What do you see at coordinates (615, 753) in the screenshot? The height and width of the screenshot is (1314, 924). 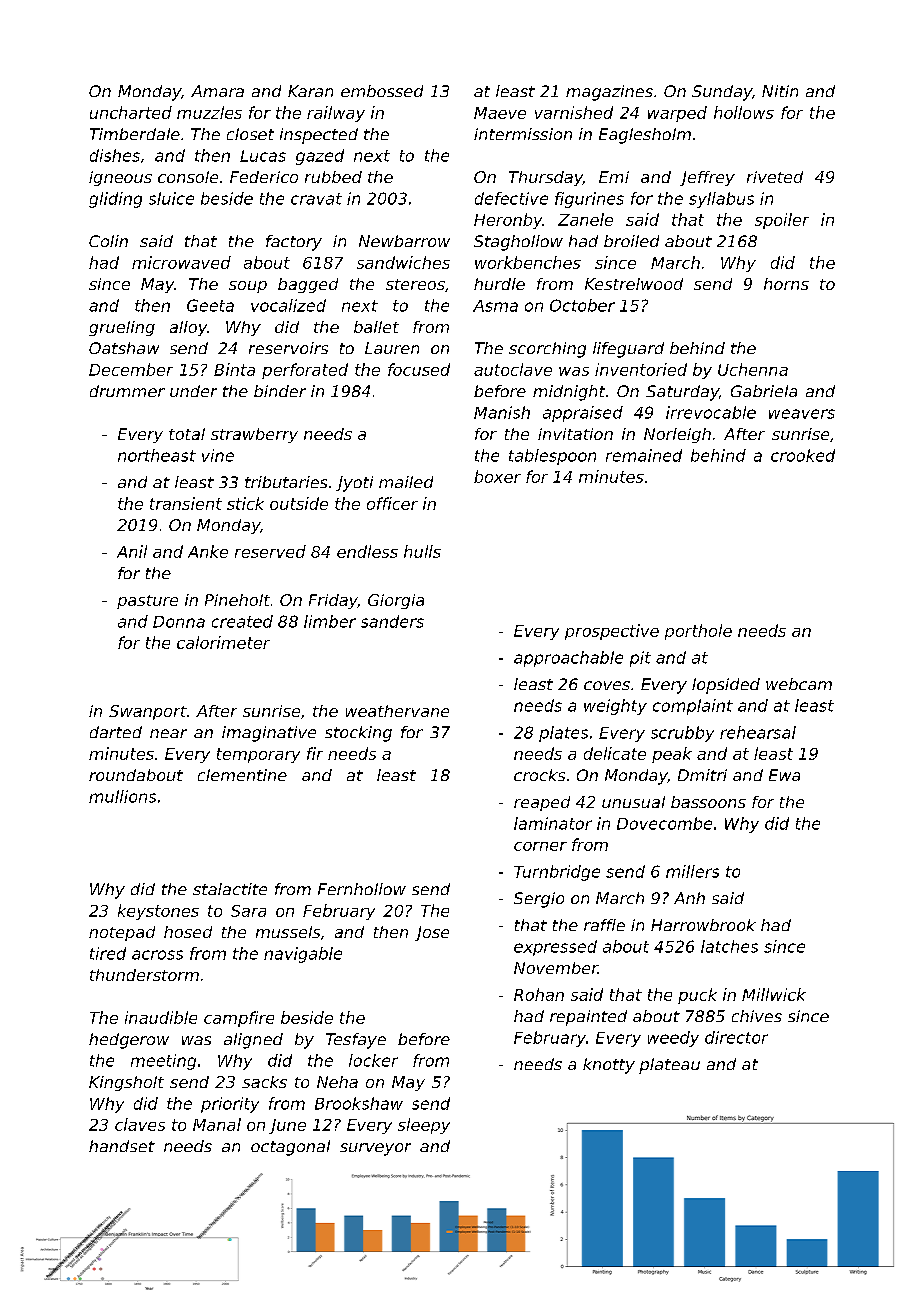 I see `delicate` at bounding box center [615, 753].
